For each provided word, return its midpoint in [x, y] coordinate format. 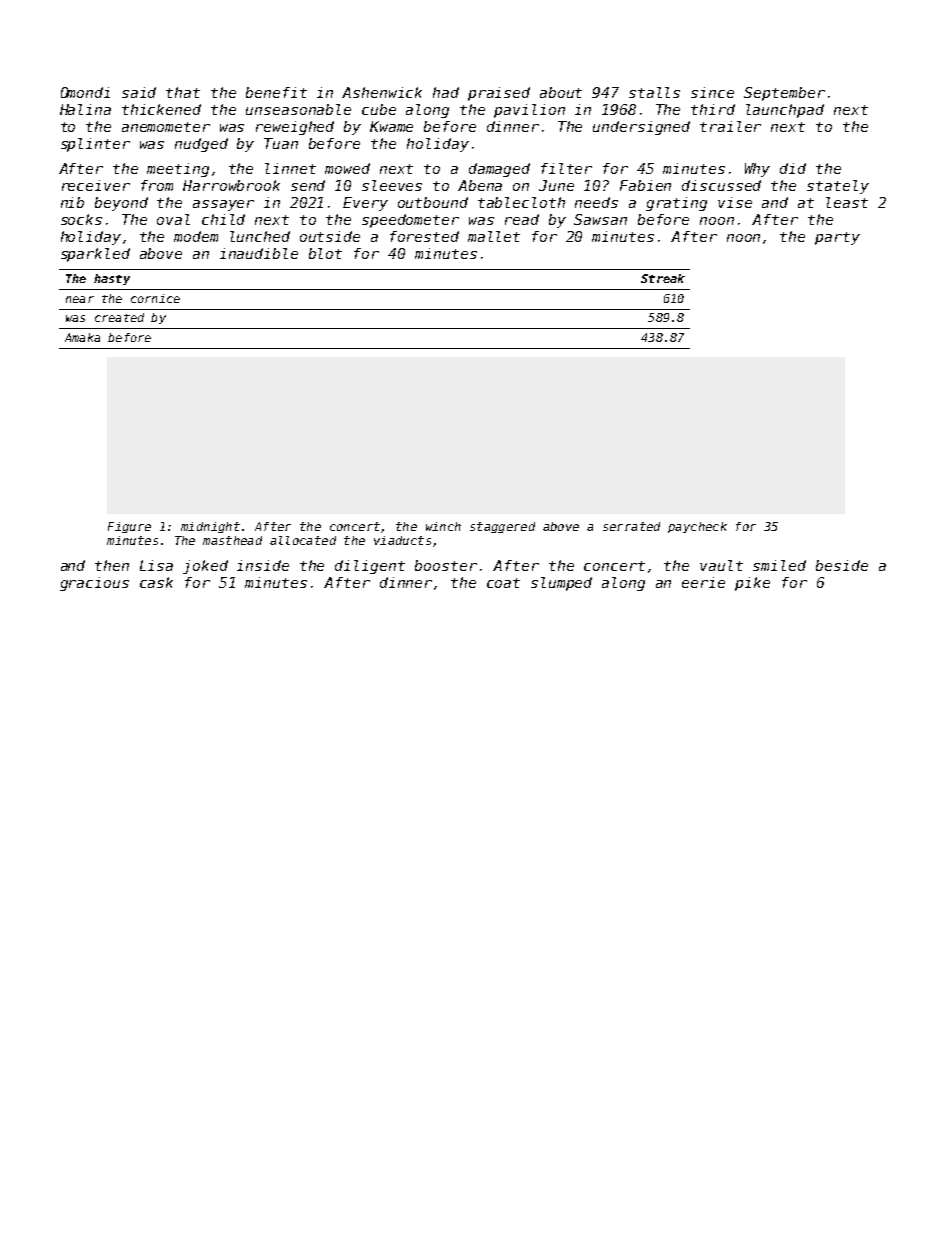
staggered [502, 527]
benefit [276, 92]
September [784, 94]
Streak [663, 278]
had [446, 92]
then [112, 565]
